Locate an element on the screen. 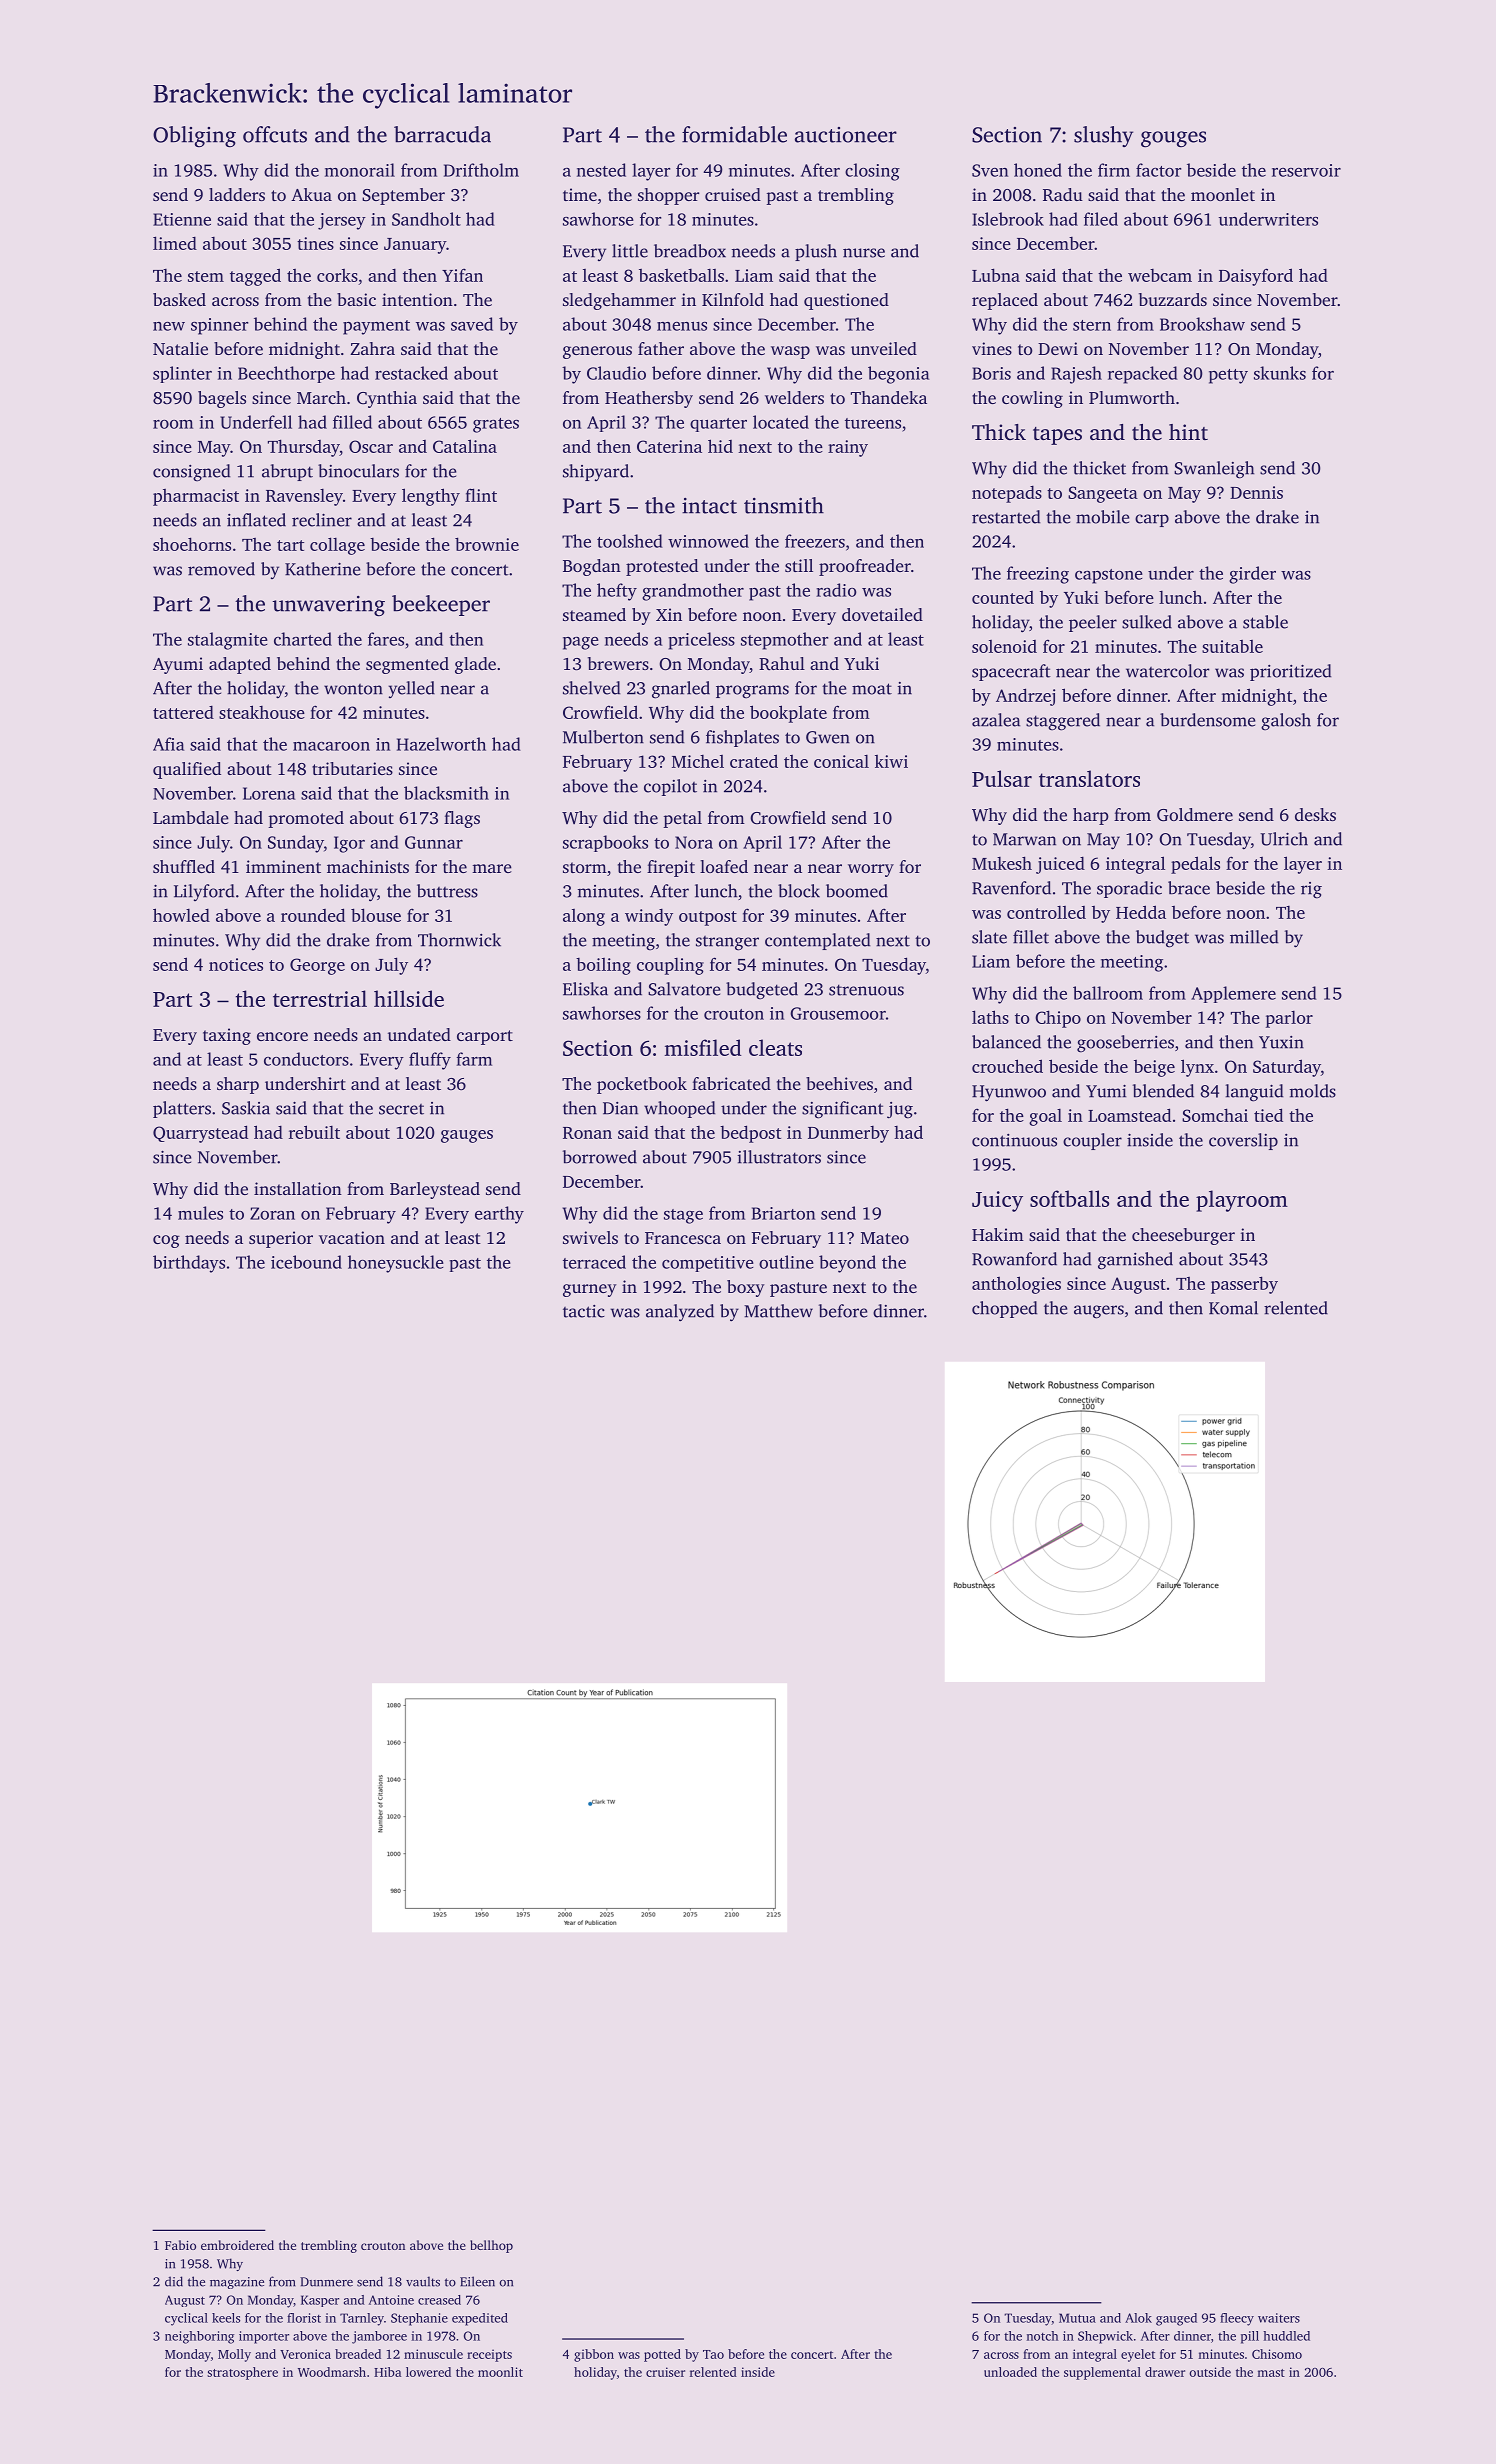  Komal is located at coordinates (1233, 1308).
